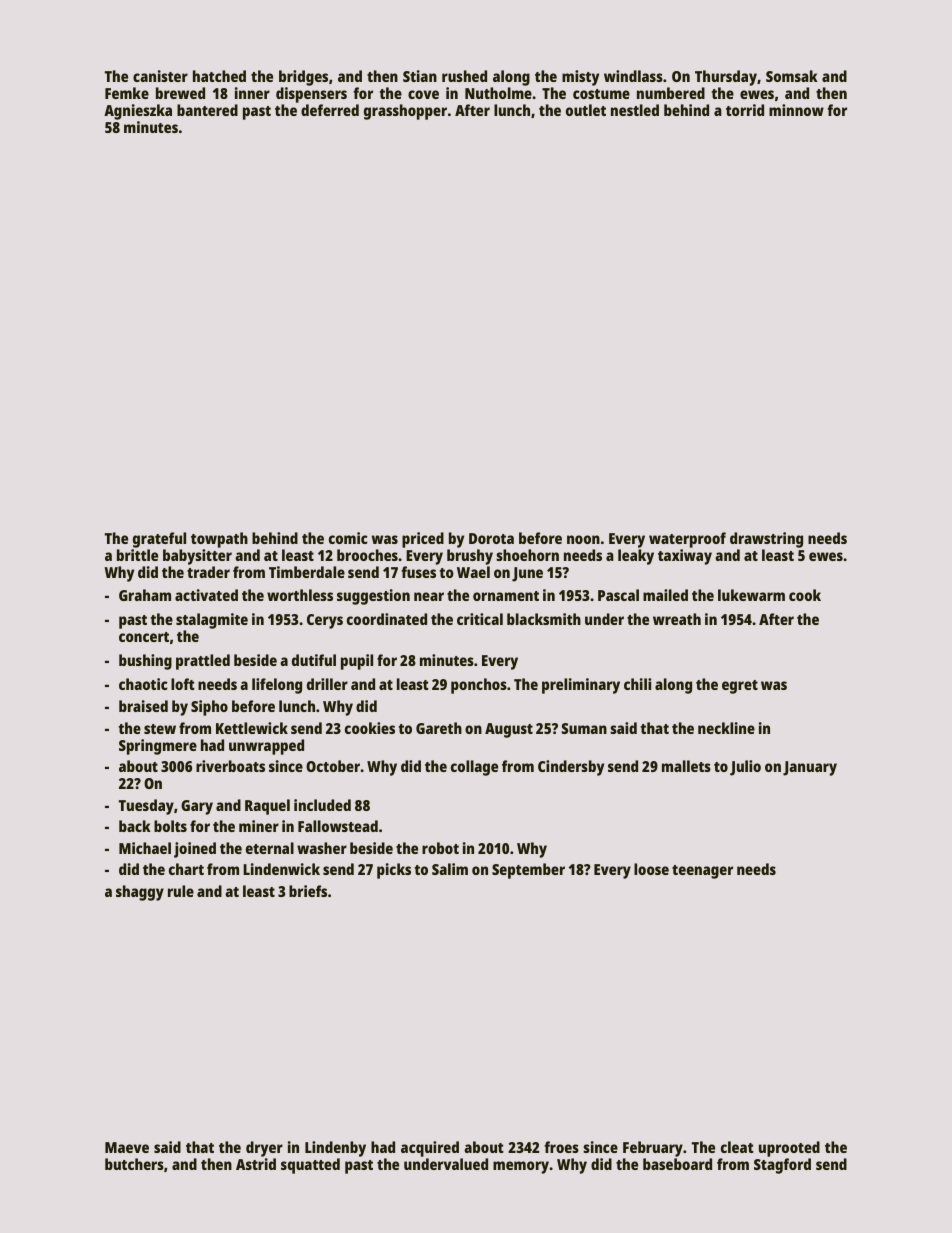 This document has width=952, height=1233. I want to click on outlet, so click(586, 110).
